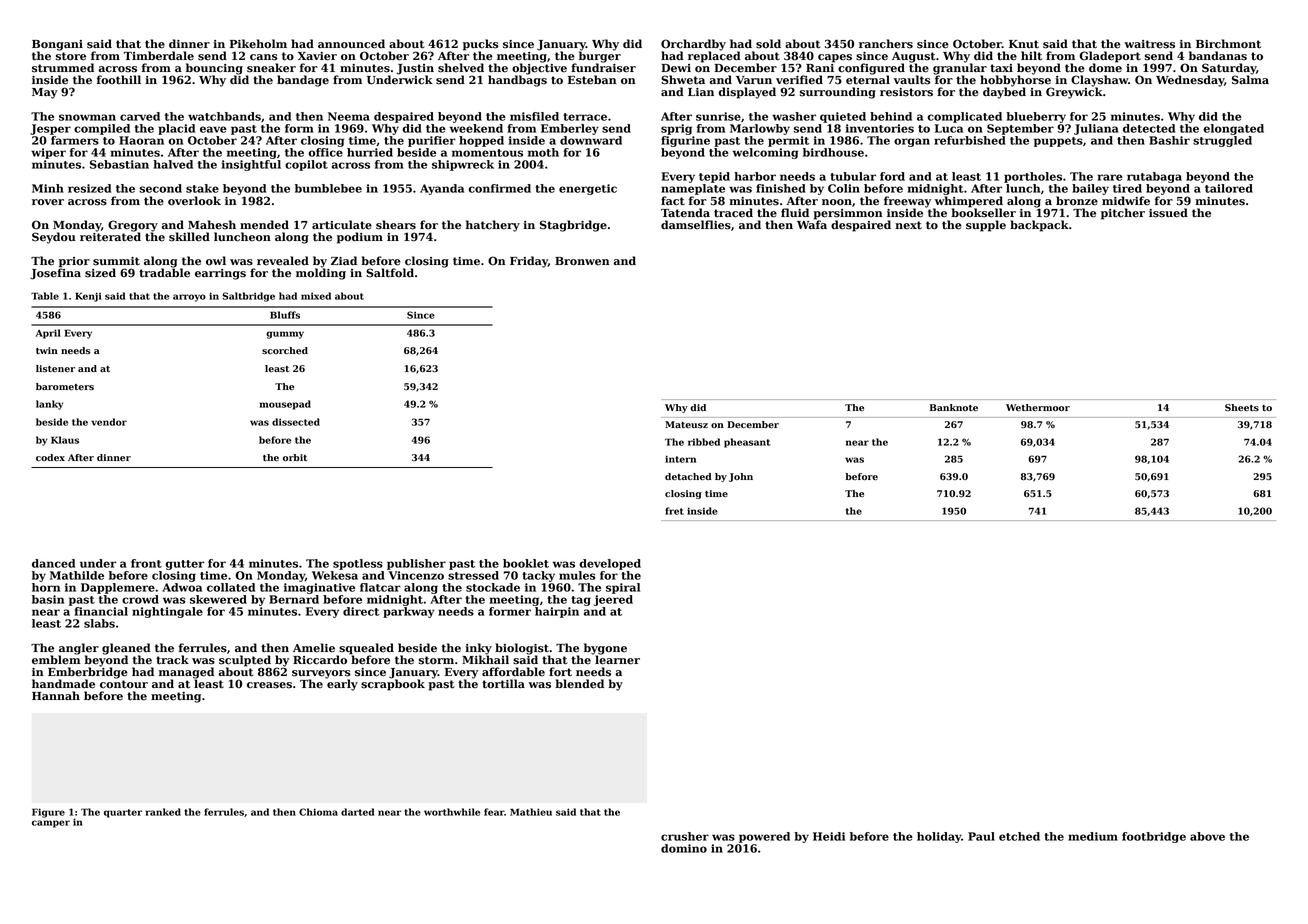  What do you see at coordinates (674, 511) in the page?
I see `fret` at bounding box center [674, 511].
